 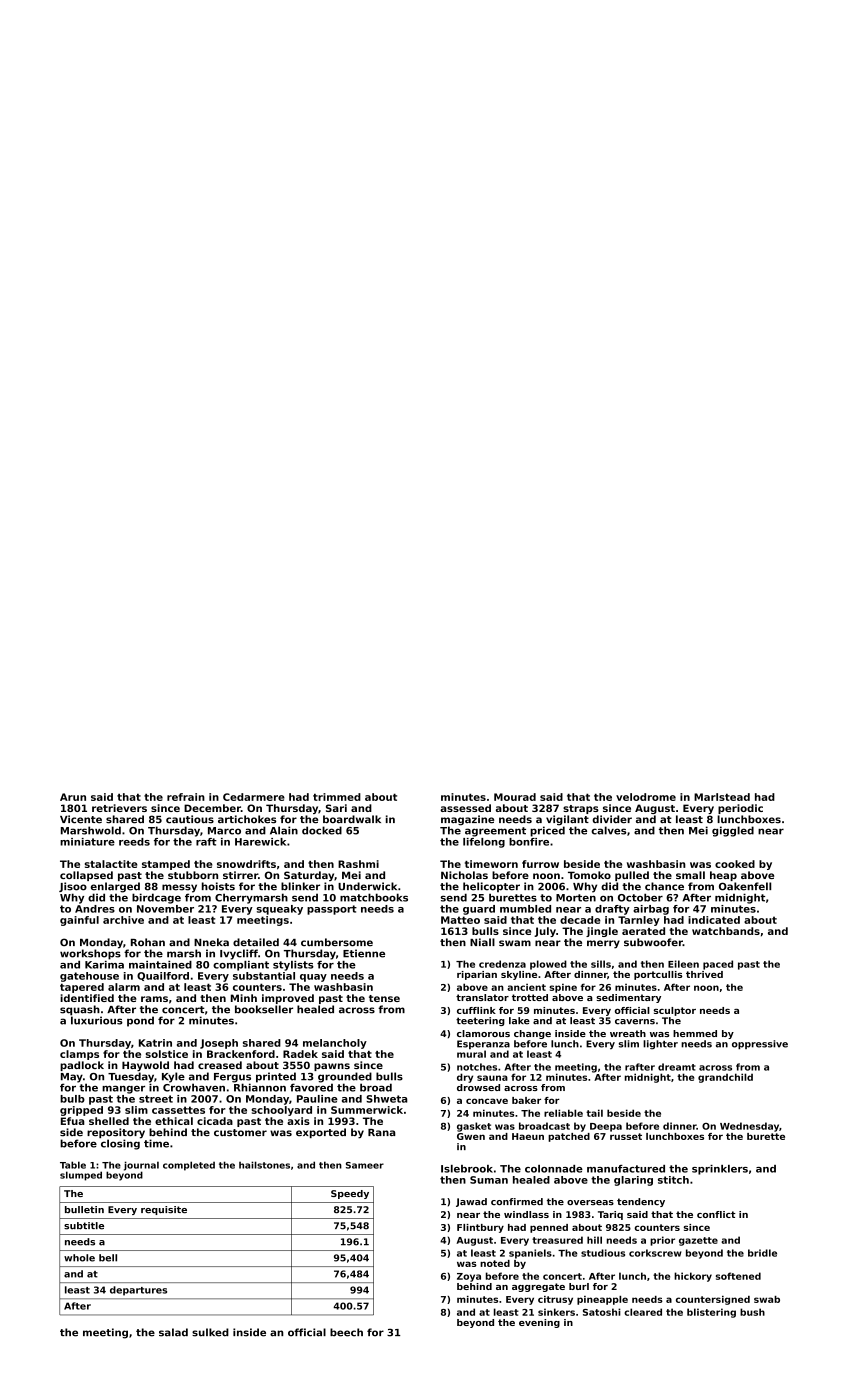 What do you see at coordinates (662, 1241) in the document?
I see `prior` at bounding box center [662, 1241].
